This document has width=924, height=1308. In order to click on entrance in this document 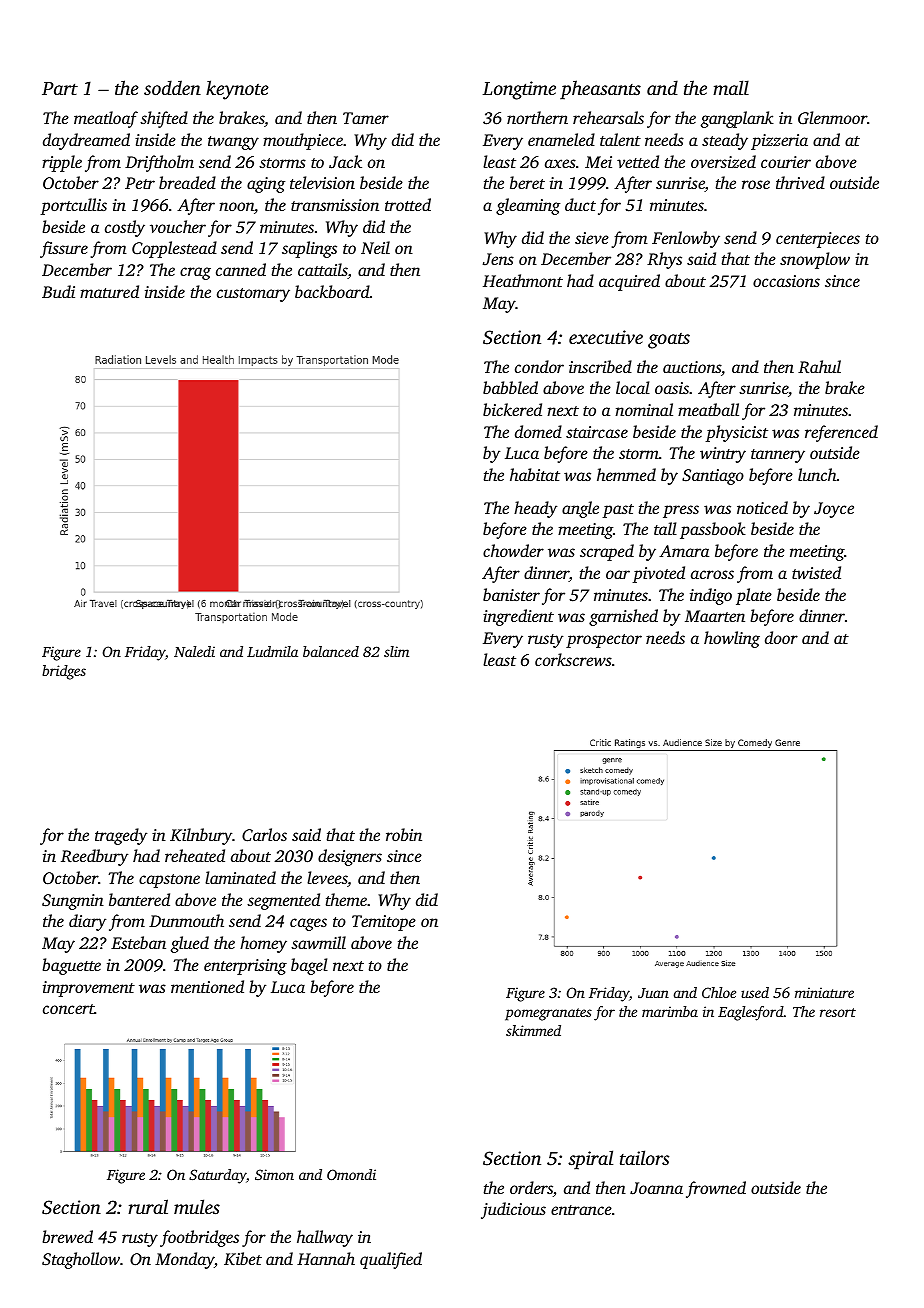, I will do `click(581, 1210)`.
